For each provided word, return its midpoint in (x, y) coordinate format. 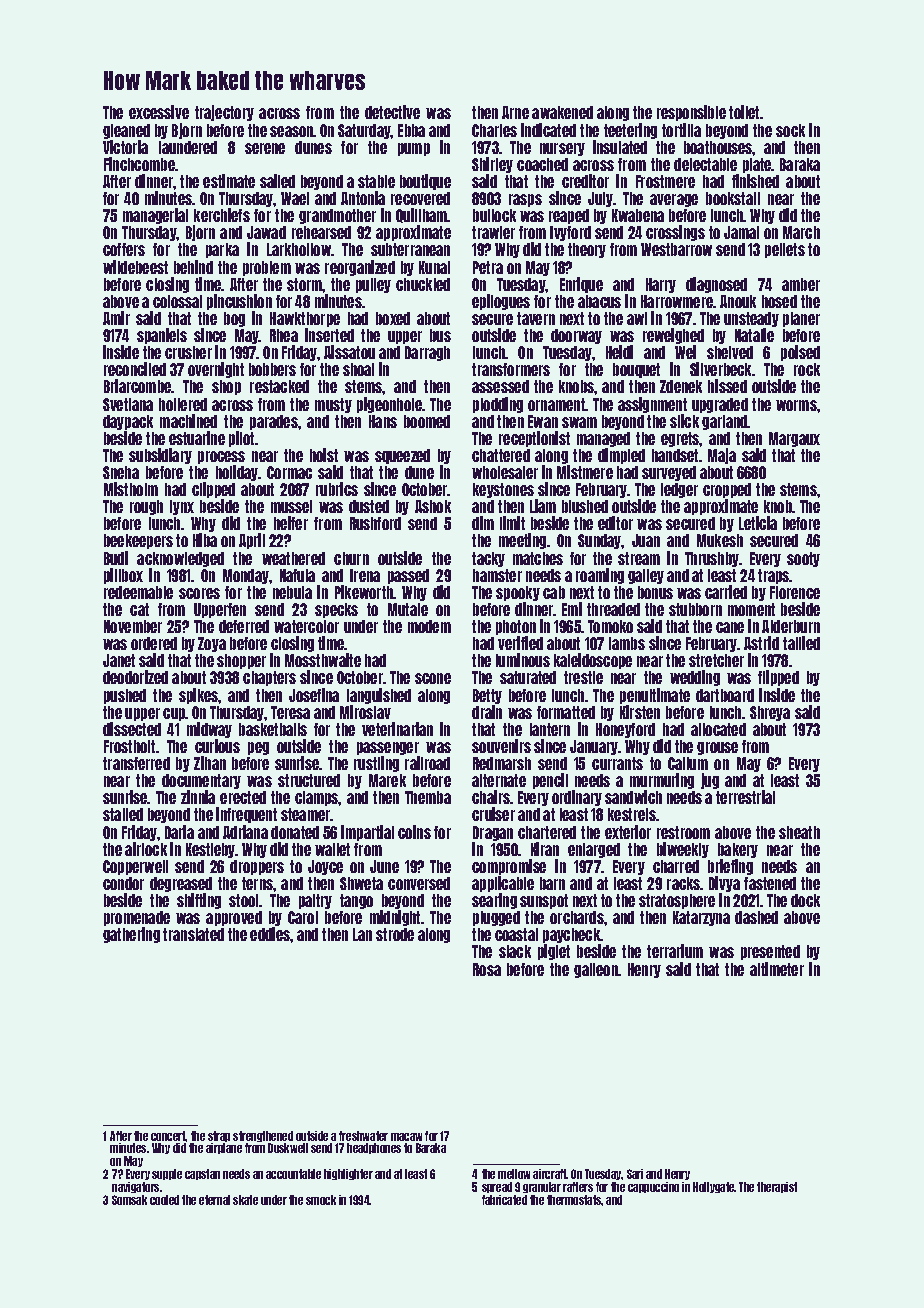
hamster (497, 575)
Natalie (754, 335)
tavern (536, 318)
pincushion (239, 302)
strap (219, 1136)
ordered (154, 643)
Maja (722, 456)
